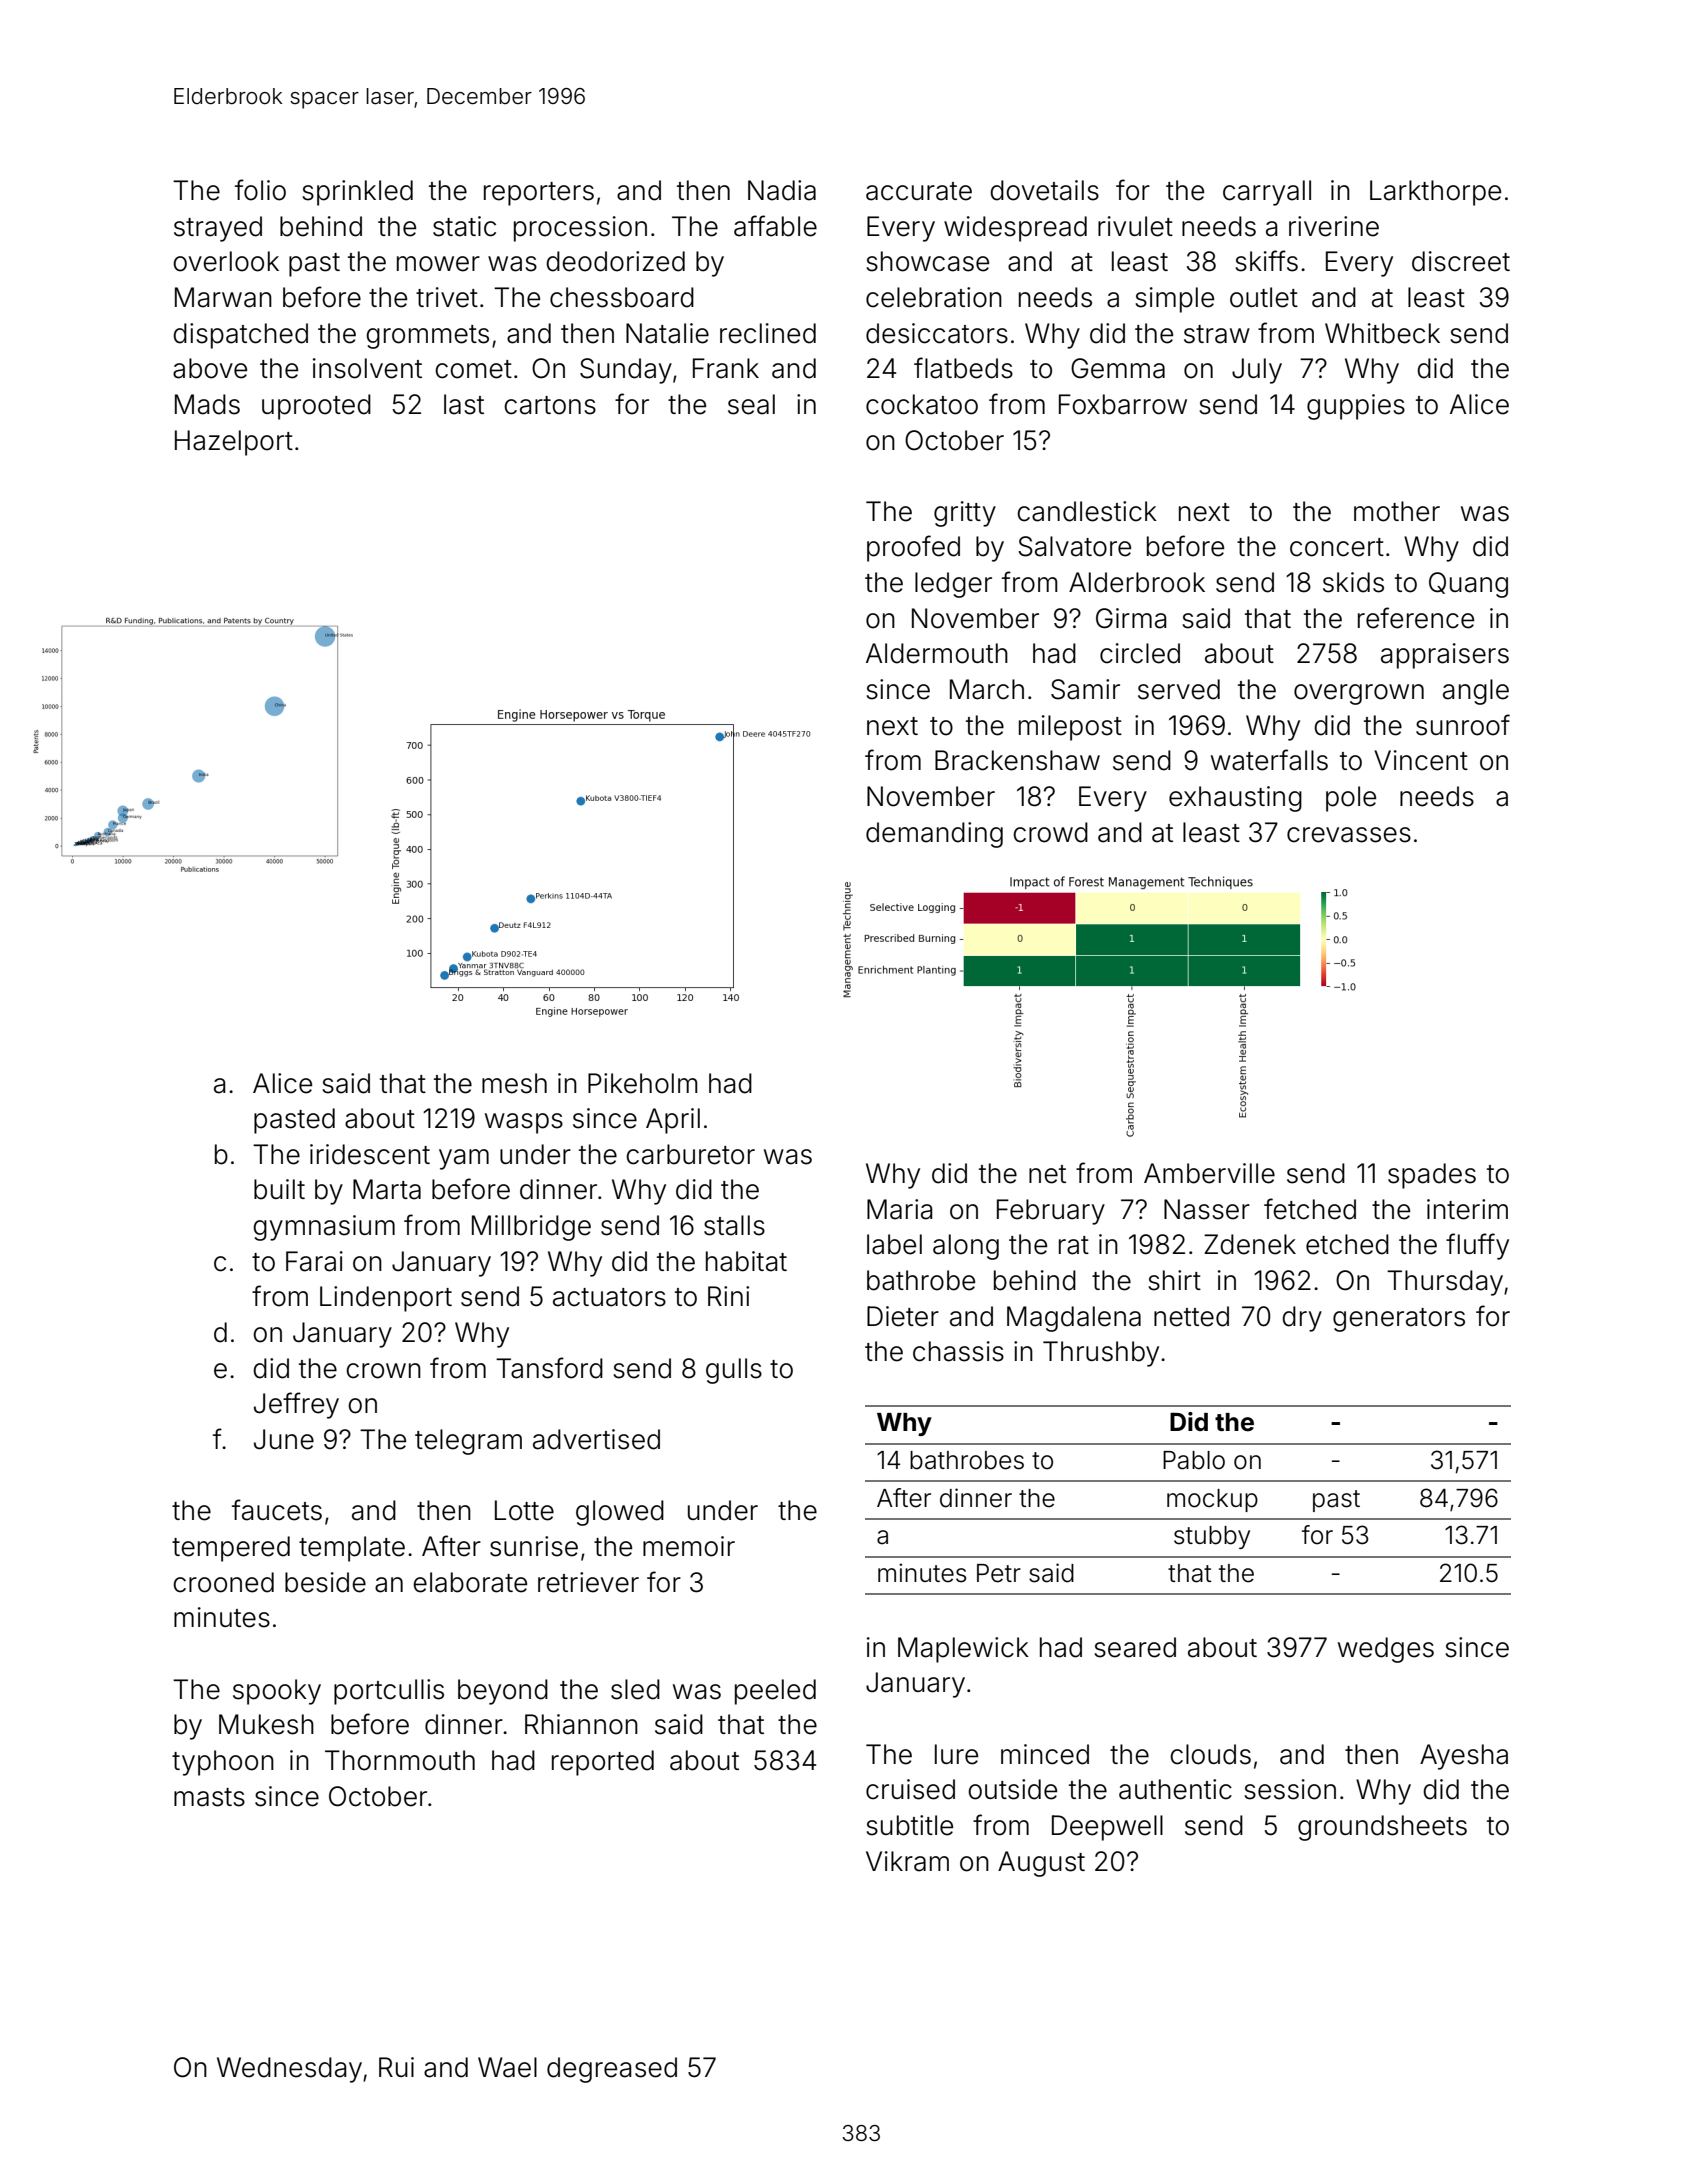  Describe the element at coordinates (934, 835) in the document. I see `demanding` at that location.
